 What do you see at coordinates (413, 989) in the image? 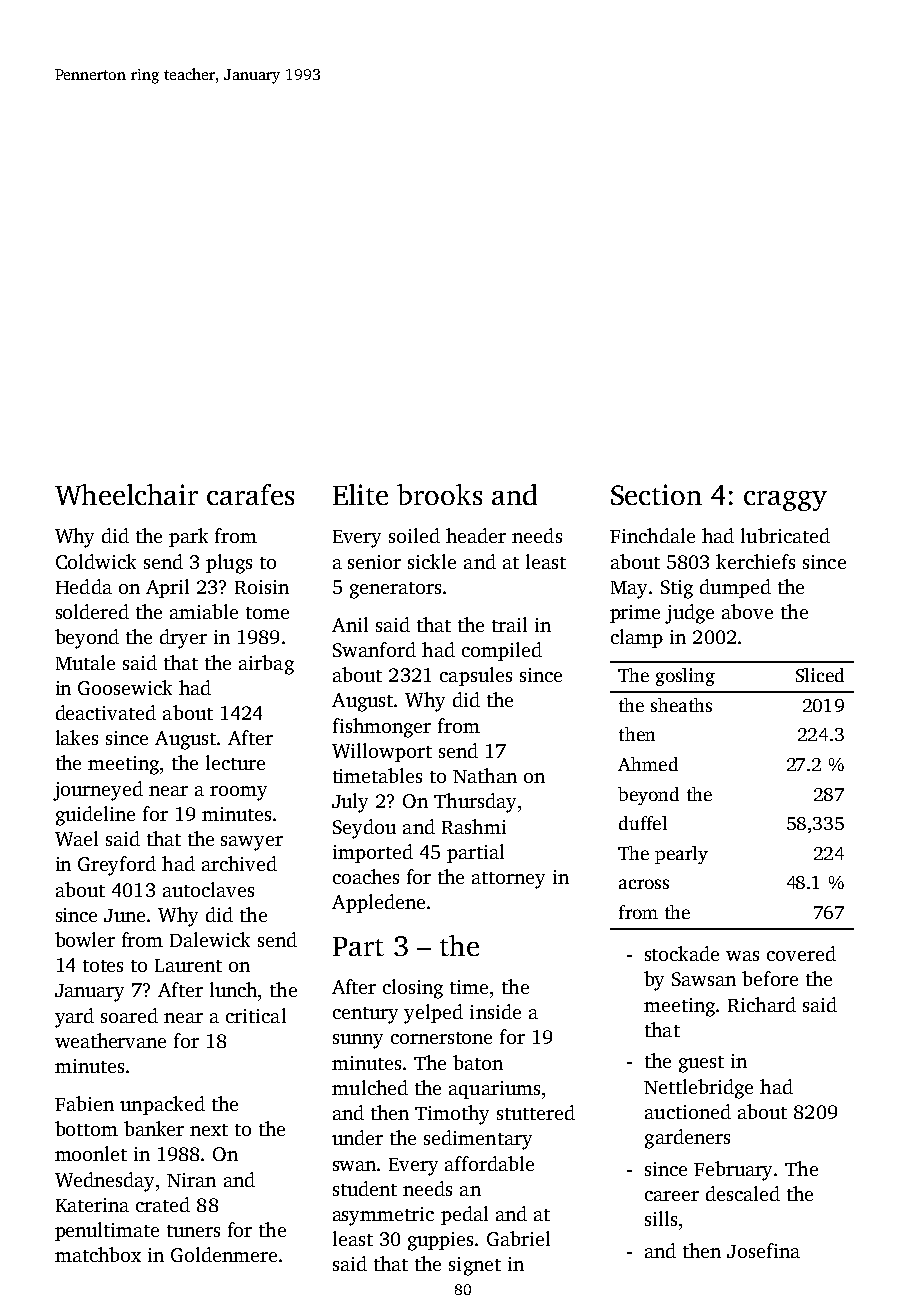
I see `closing` at bounding box center [413, 989].
